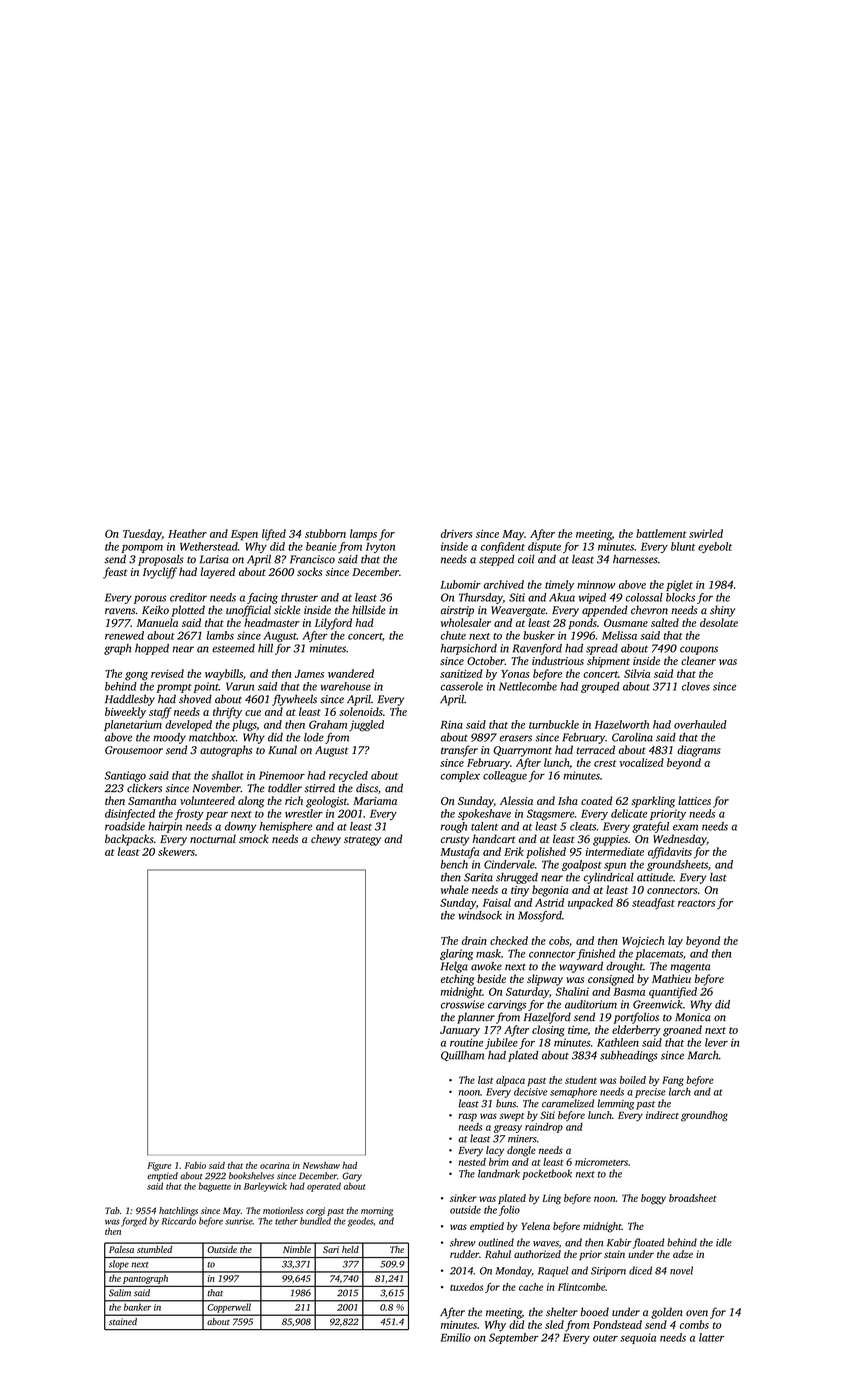  What do you see at coordinates (274, 535) in the screenshot?
I see `lifted` at bounding box center [274, 535].
